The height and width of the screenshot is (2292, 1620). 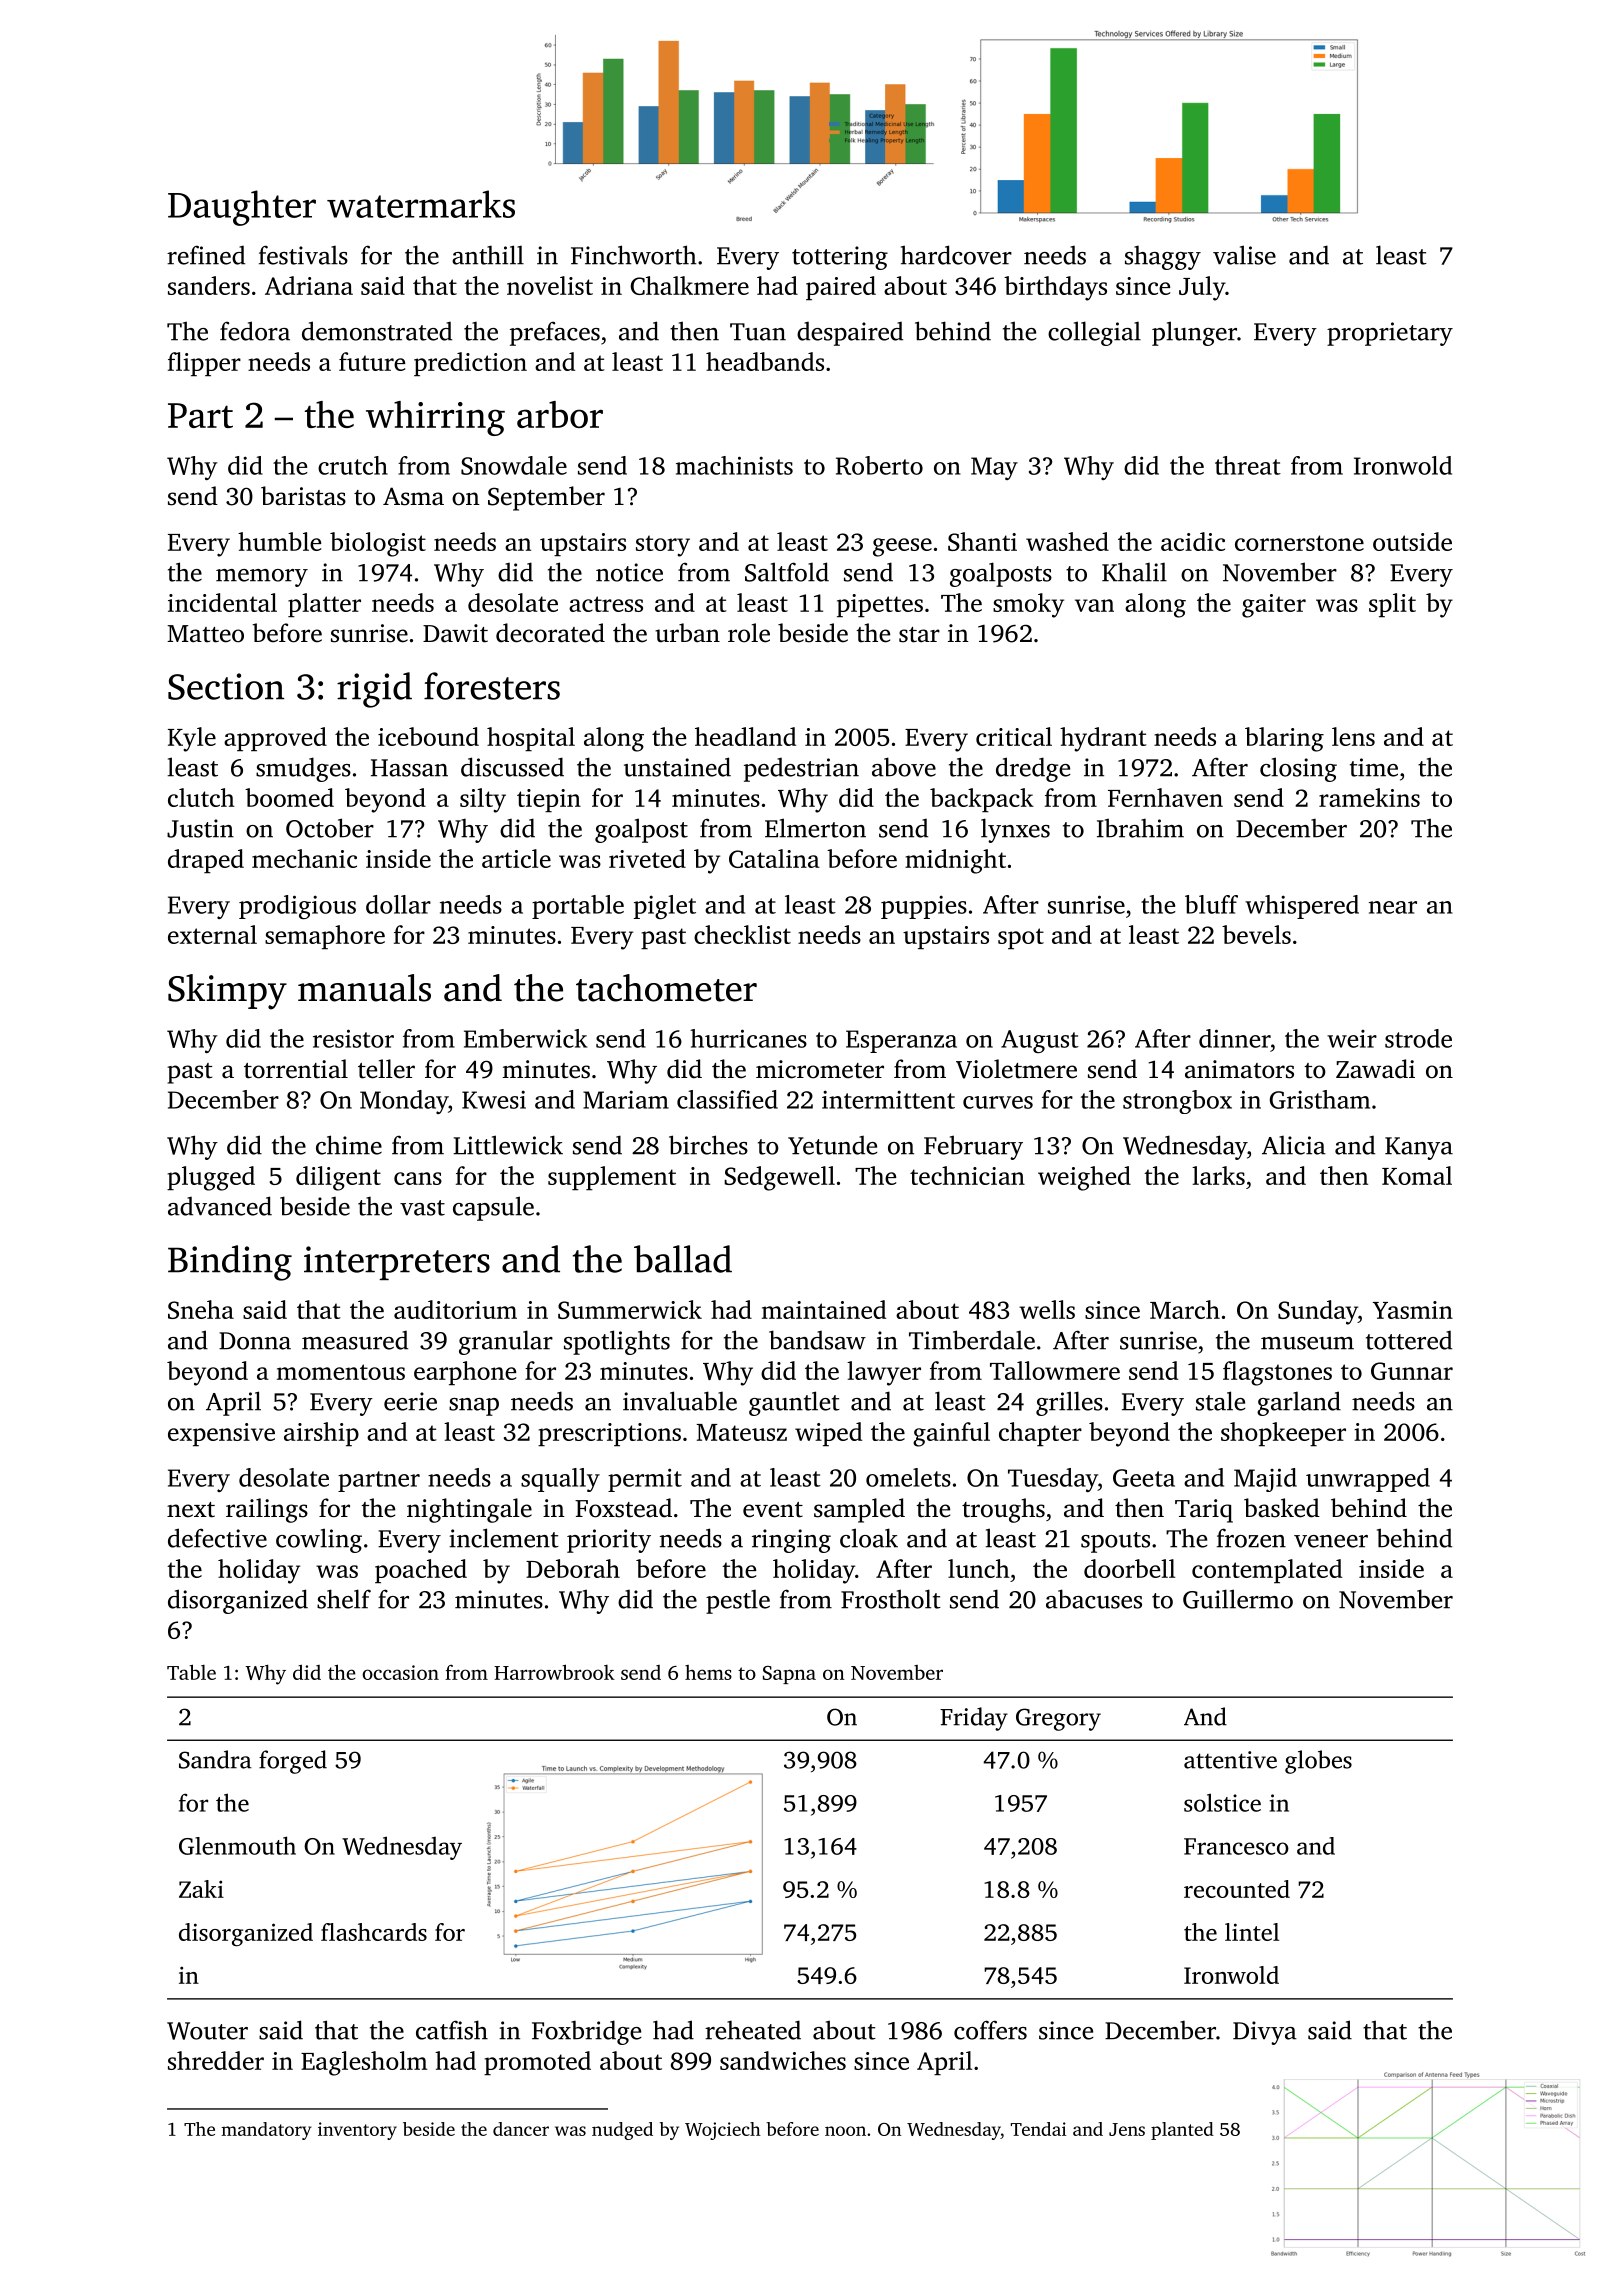 I want to click on incidental, so click(x=222, y=602).
